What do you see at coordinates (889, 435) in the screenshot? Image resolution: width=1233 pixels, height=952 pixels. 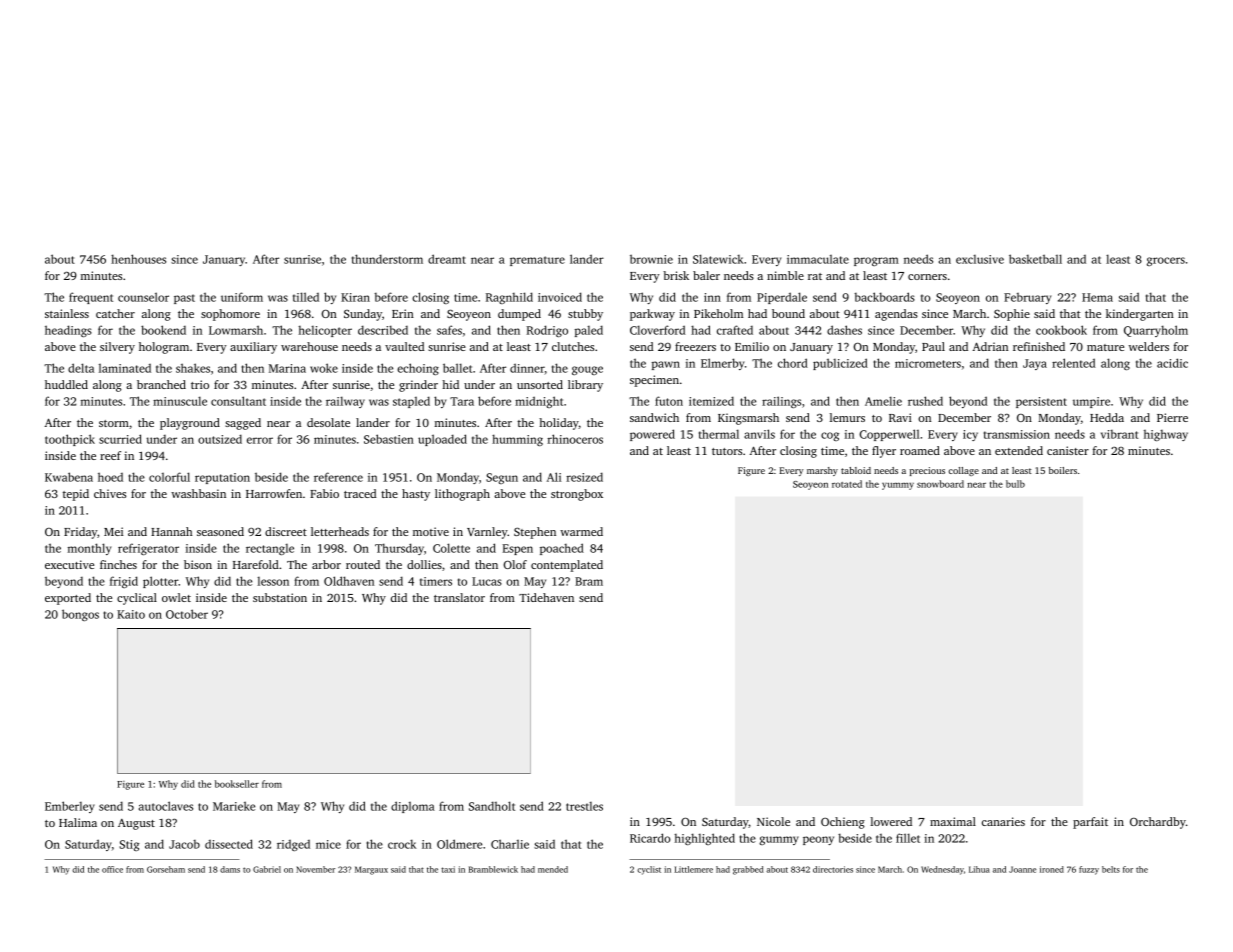 I see `Copperwell` at bounding box center [889, 435].
